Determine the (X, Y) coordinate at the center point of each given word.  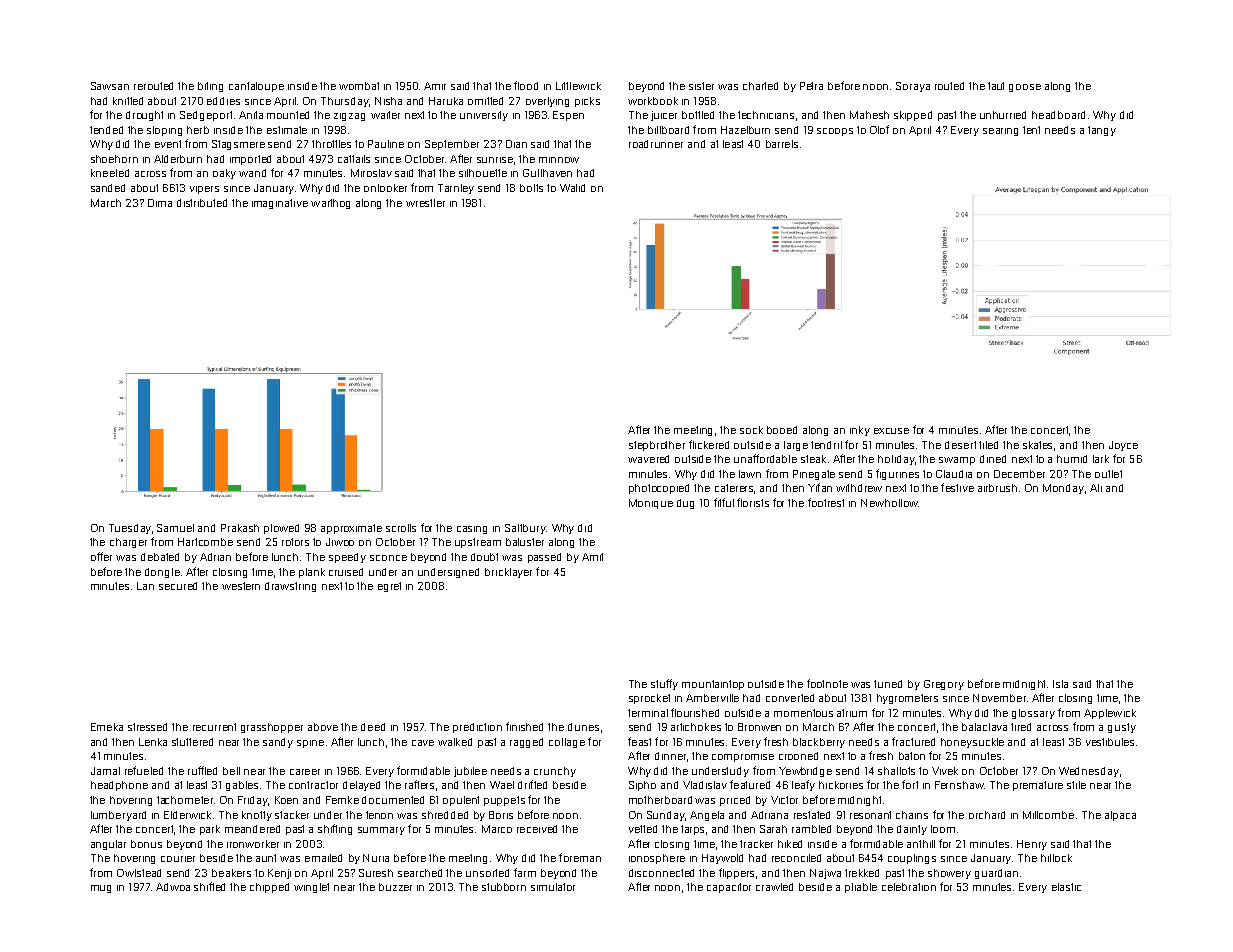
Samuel (175, 528)
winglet (311, 888)
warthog (330, 204)
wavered (648, 459)
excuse (891, 431)
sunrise (495, 160)
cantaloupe (256, 87)
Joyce (1123, 446)
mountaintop (713, 685)
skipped (913, 116)
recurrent (214, 727)
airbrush (997, 488)
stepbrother (657, 446)
